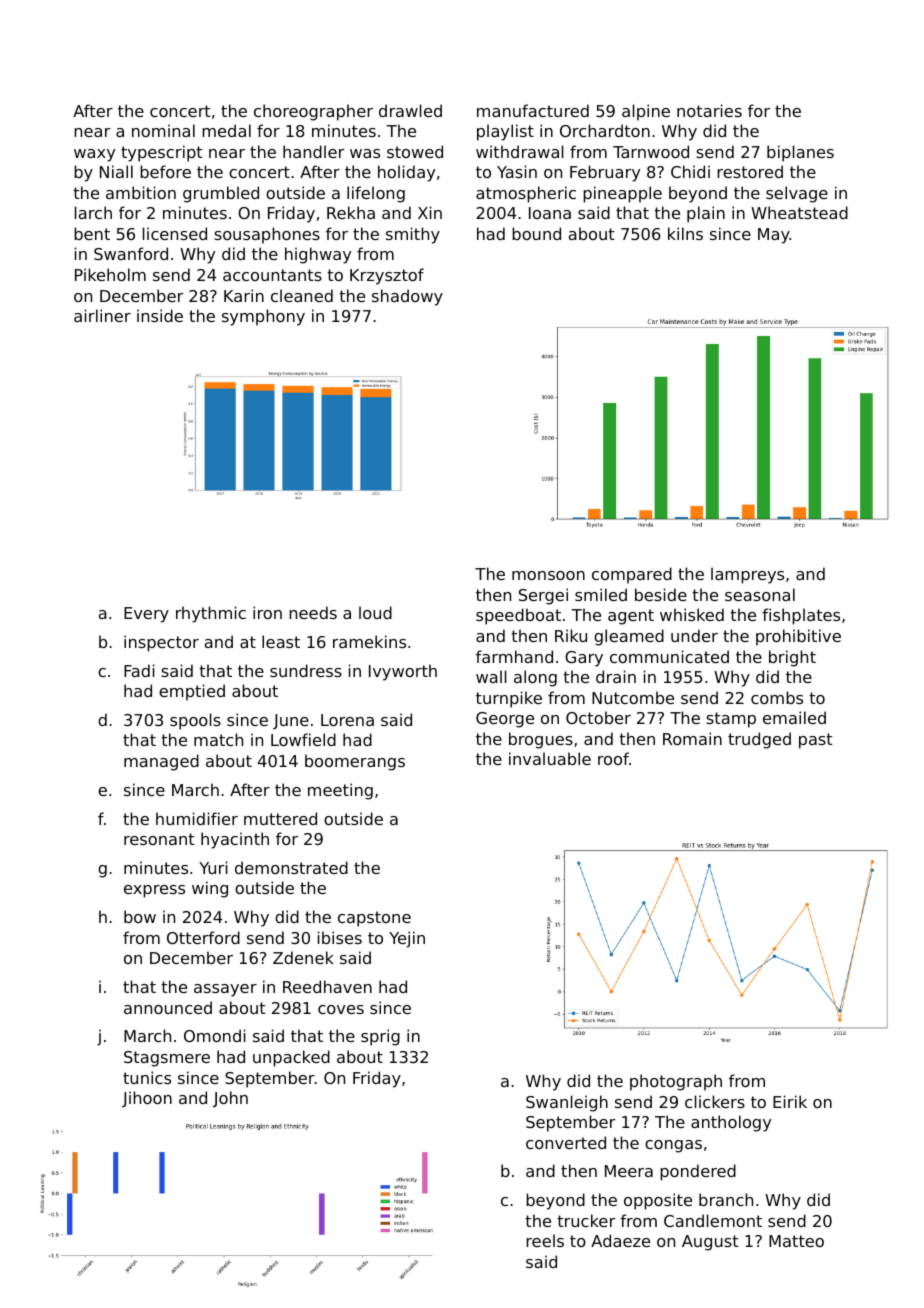 The height and width of the image is (1308, 924). I want to click on reels, so click(545, 1240).
